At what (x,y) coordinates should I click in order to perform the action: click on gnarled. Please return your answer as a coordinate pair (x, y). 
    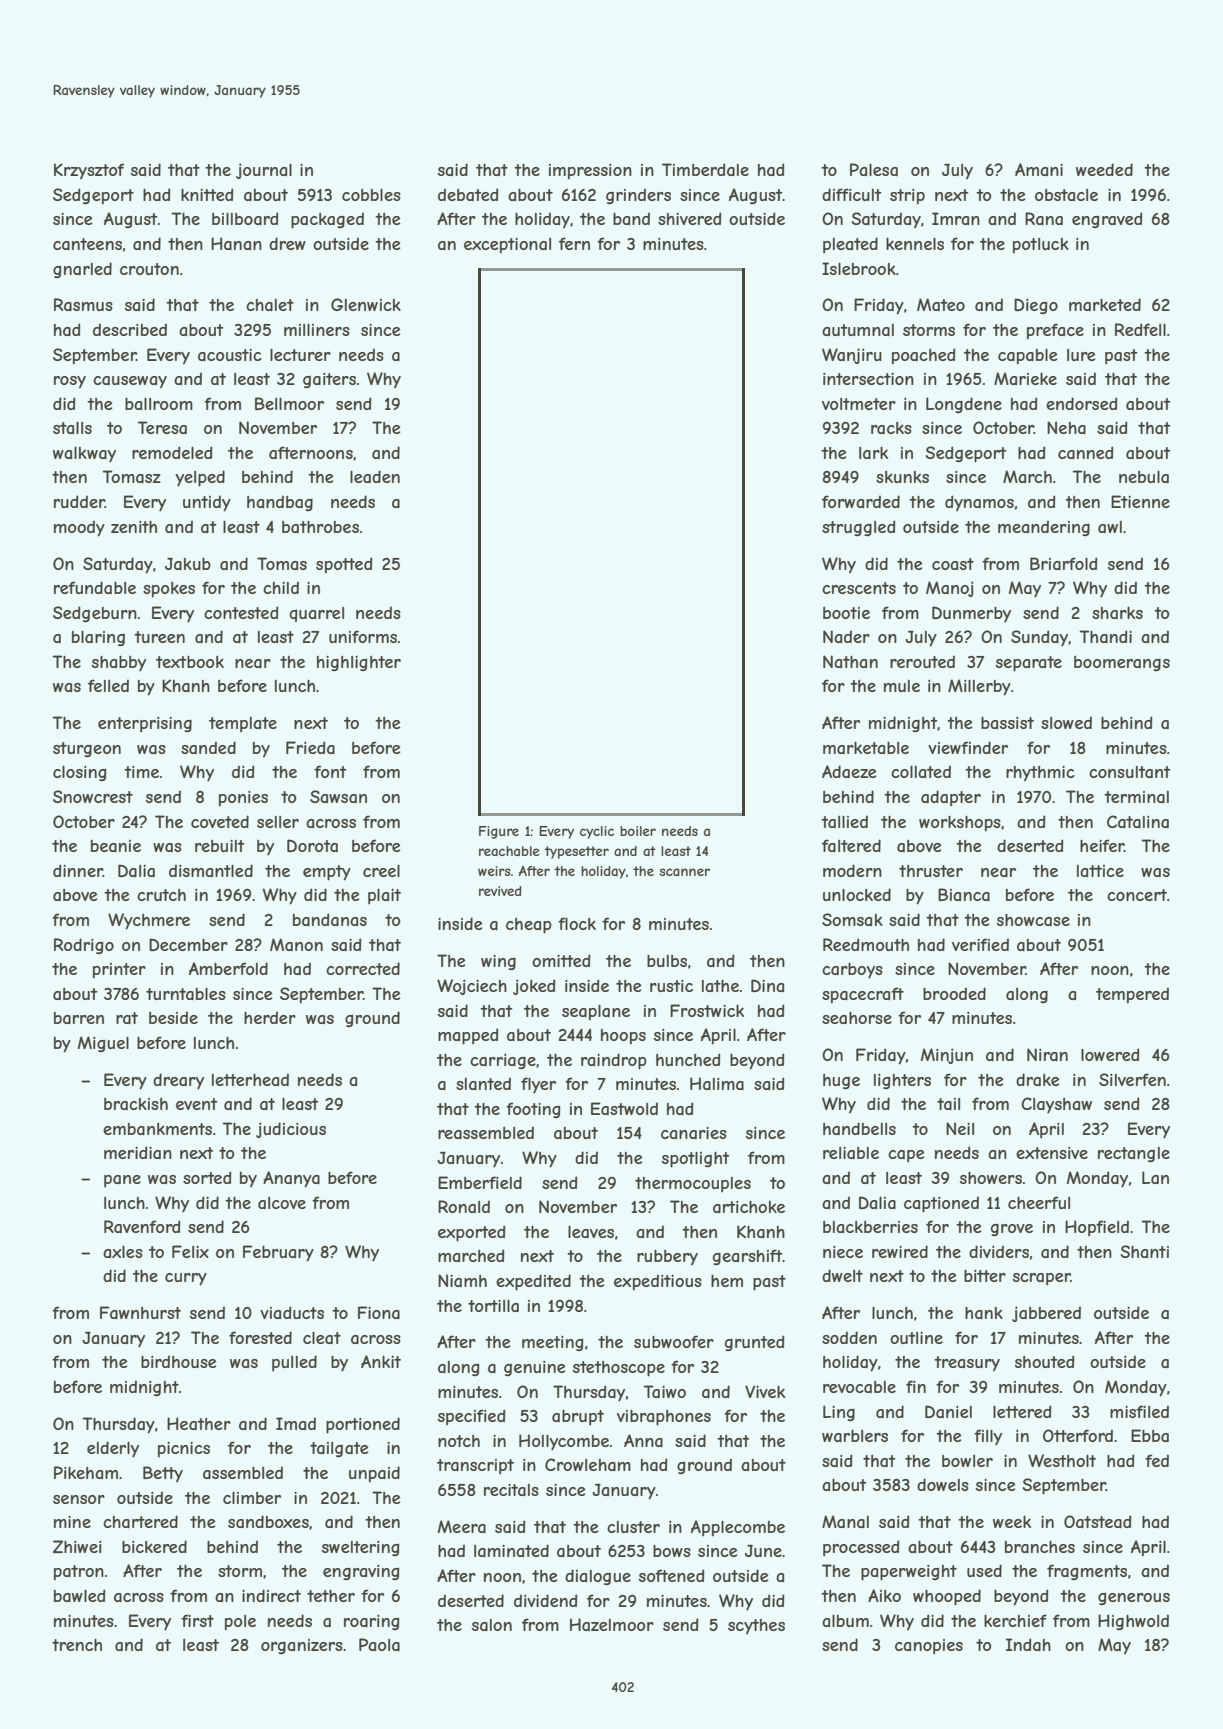
    Looking at the image, I should click on (82, 270).
